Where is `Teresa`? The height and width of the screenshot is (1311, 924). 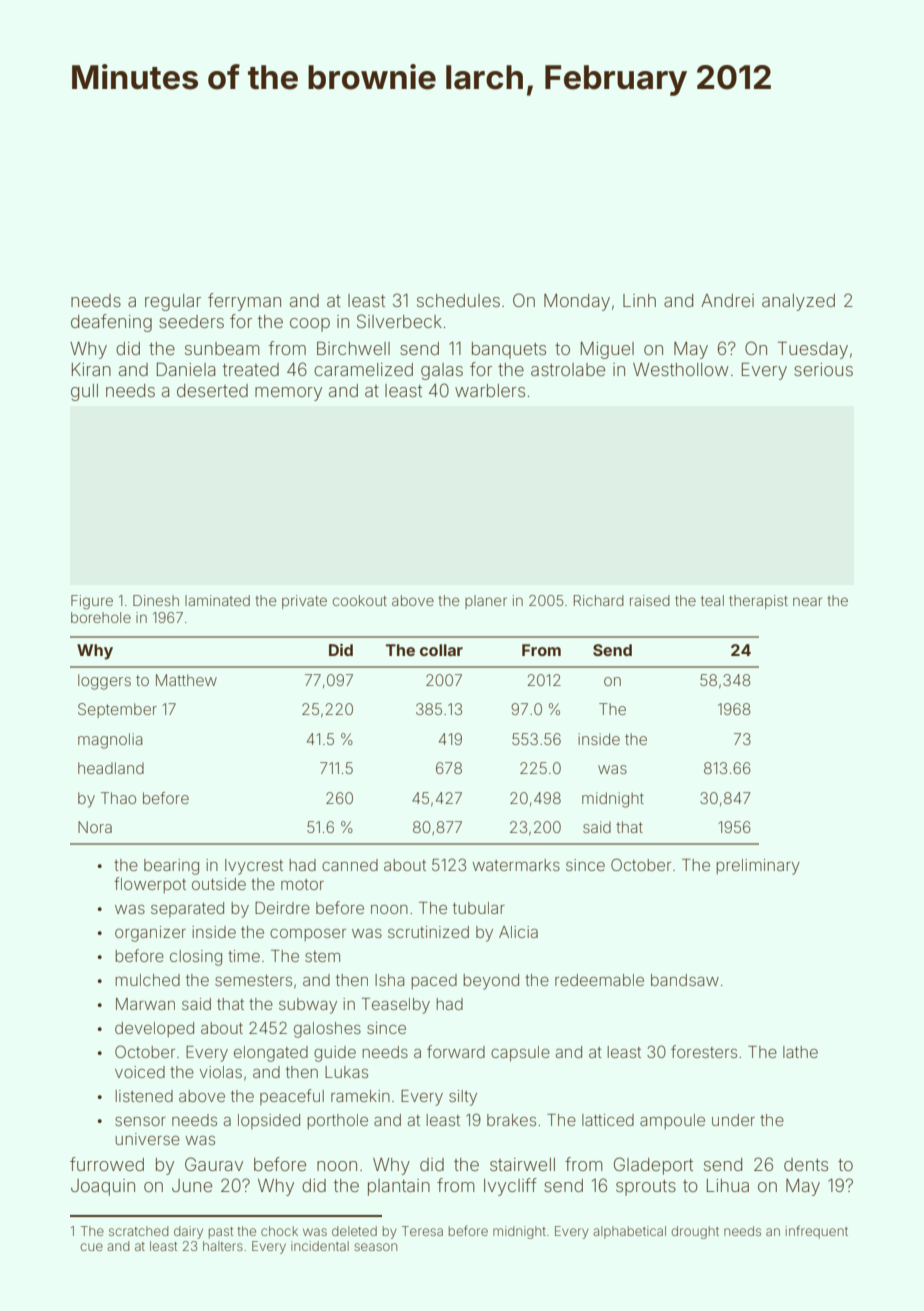
Teresa is located at coordinates (422, 1231).
